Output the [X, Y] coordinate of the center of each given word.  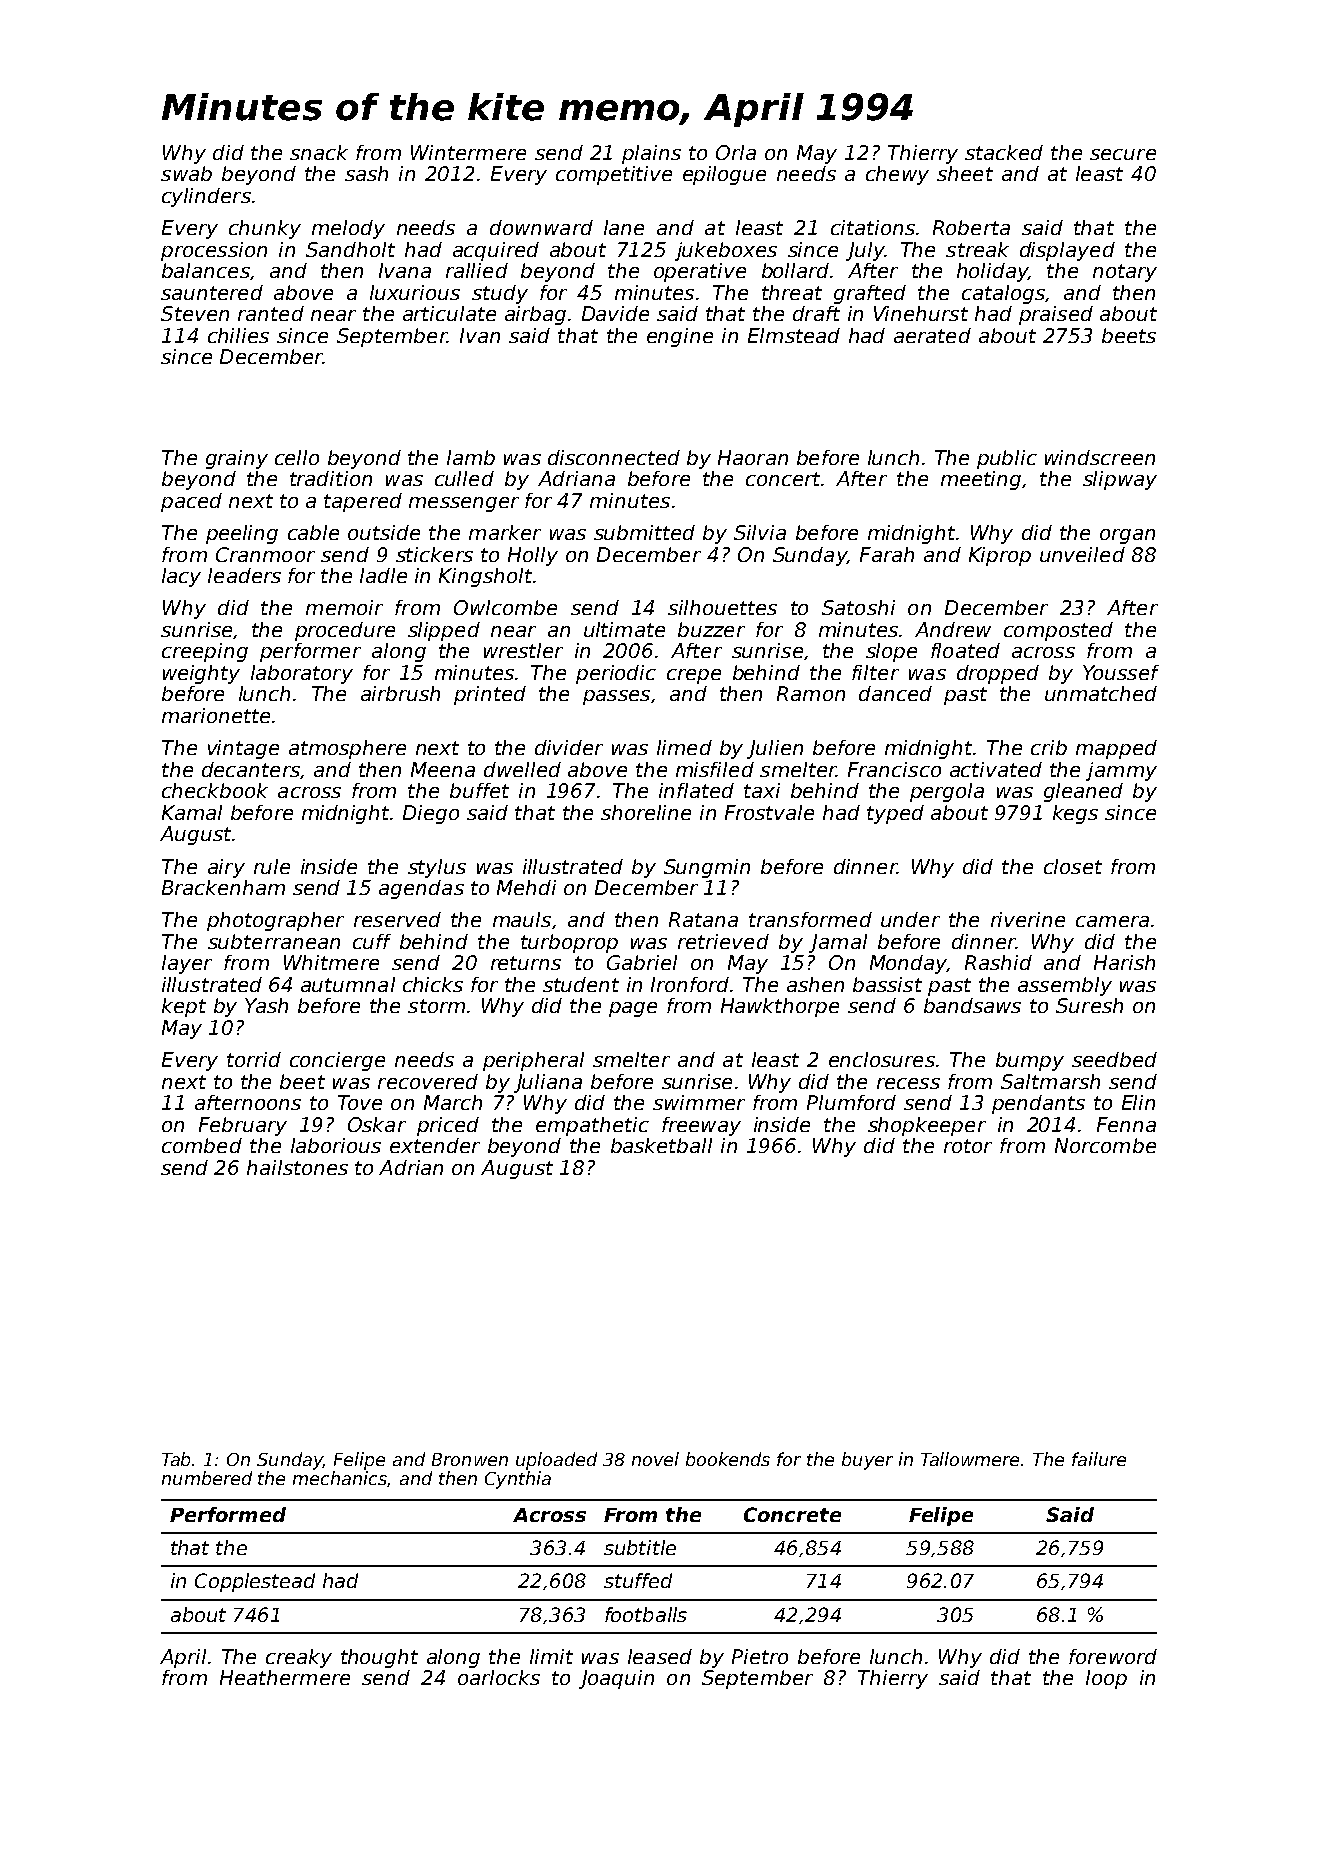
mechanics [340, 1479]
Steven [195, 313]
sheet [965, 173]
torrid [254, 1059]
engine [680, 337]
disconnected [614, 457]
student [581, 984]
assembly [1065, 986]
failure [1099, 1459]
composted [1058, 631]
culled [464, 478]
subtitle [640, 1547]
